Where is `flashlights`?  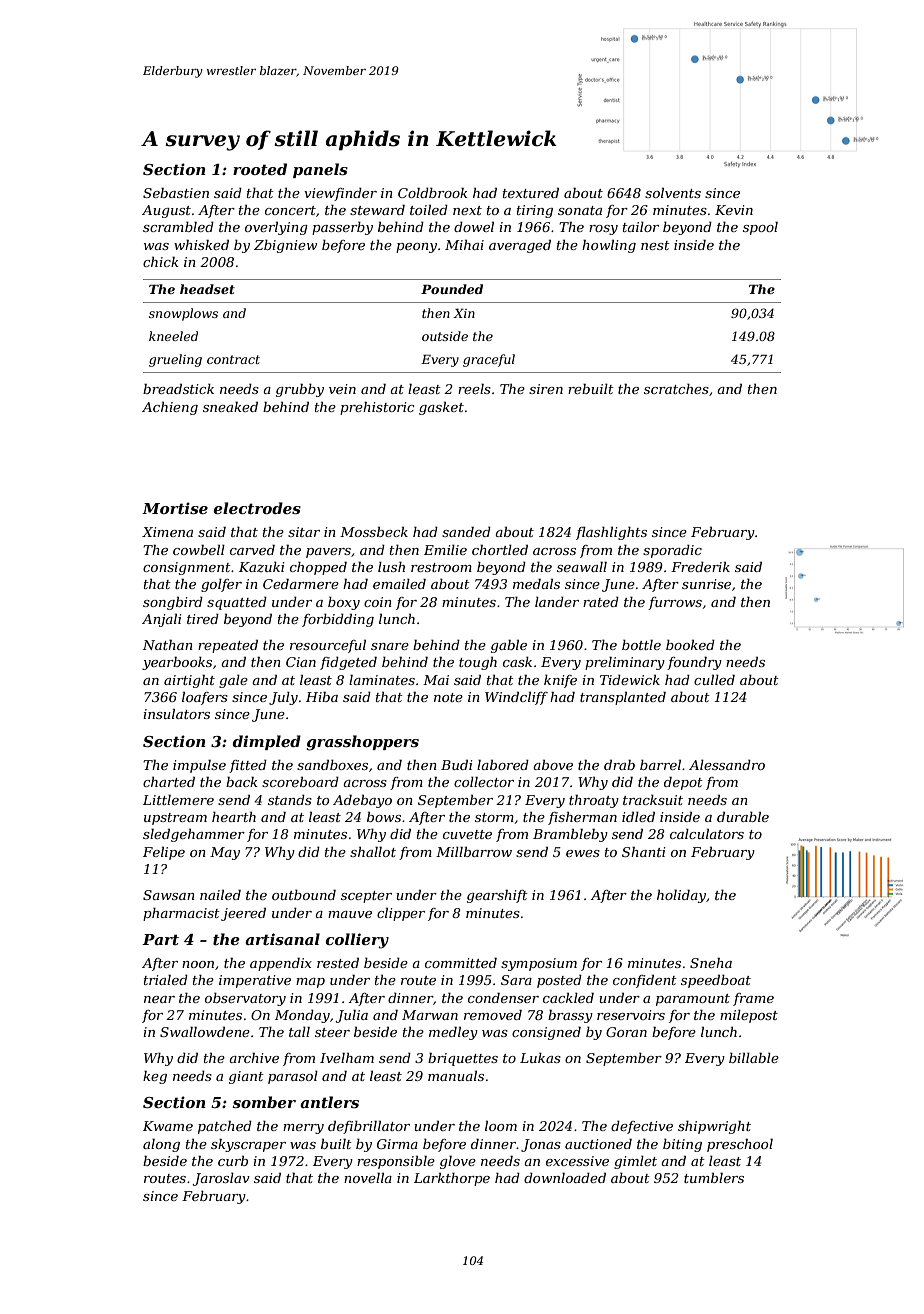 flashlights is located at coordinates (611, 533).
